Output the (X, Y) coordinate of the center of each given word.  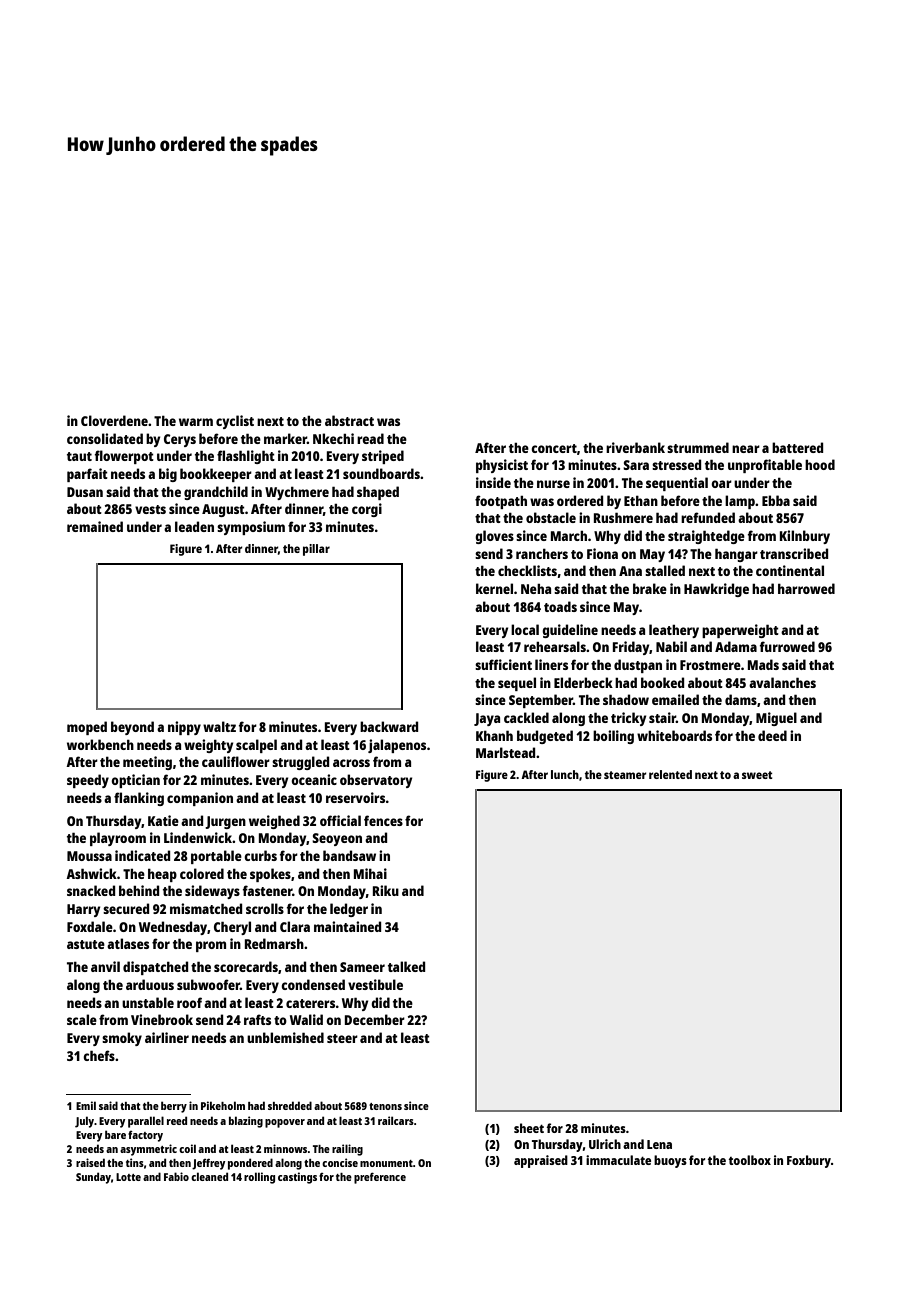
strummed (698, 447)
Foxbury (809, 1161)
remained (95, 526)
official (340, 820)
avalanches (782, 682)
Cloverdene (114, 420)
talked (406, 966)
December (375, 1019)
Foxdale (90, 926)
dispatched (155, 968)
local (525, 629)
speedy (88, 781)
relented (670, 774)
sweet (757, 775)
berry (174, 1107)
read (370, 438)
